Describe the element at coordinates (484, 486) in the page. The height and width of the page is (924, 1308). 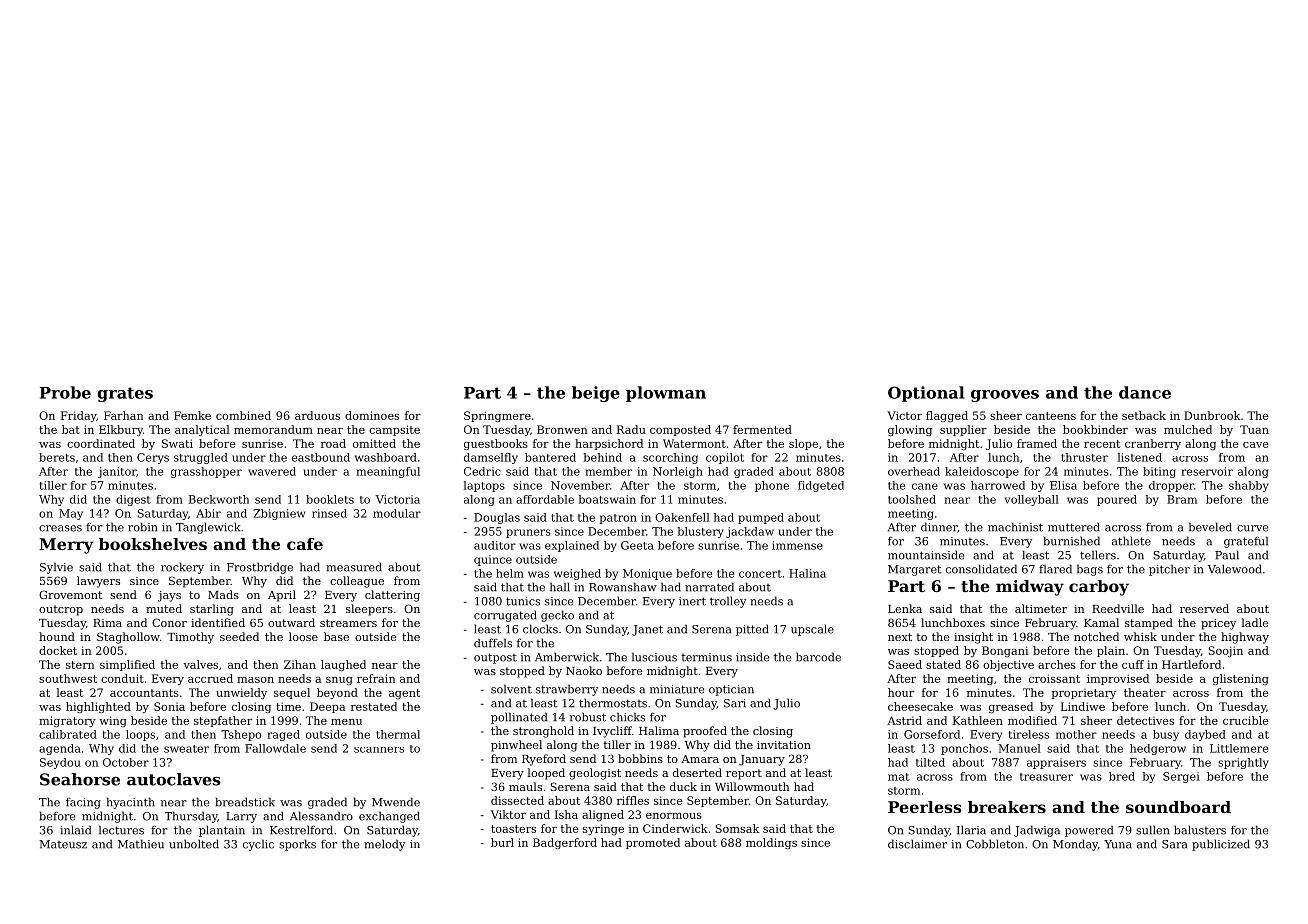
I see `laptops` at that location.
